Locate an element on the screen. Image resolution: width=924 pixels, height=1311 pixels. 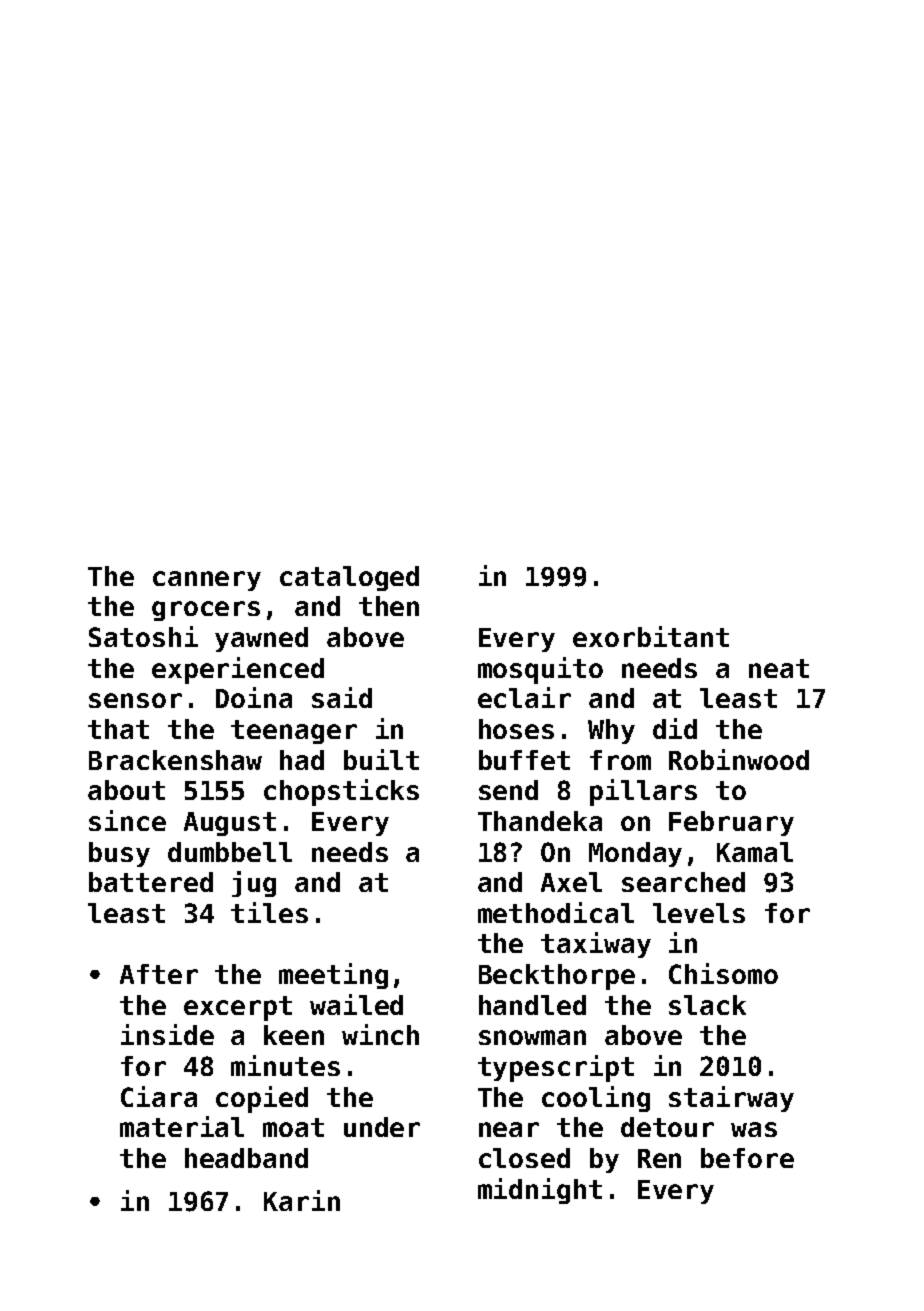
about is located at coordinates (126, 790).
